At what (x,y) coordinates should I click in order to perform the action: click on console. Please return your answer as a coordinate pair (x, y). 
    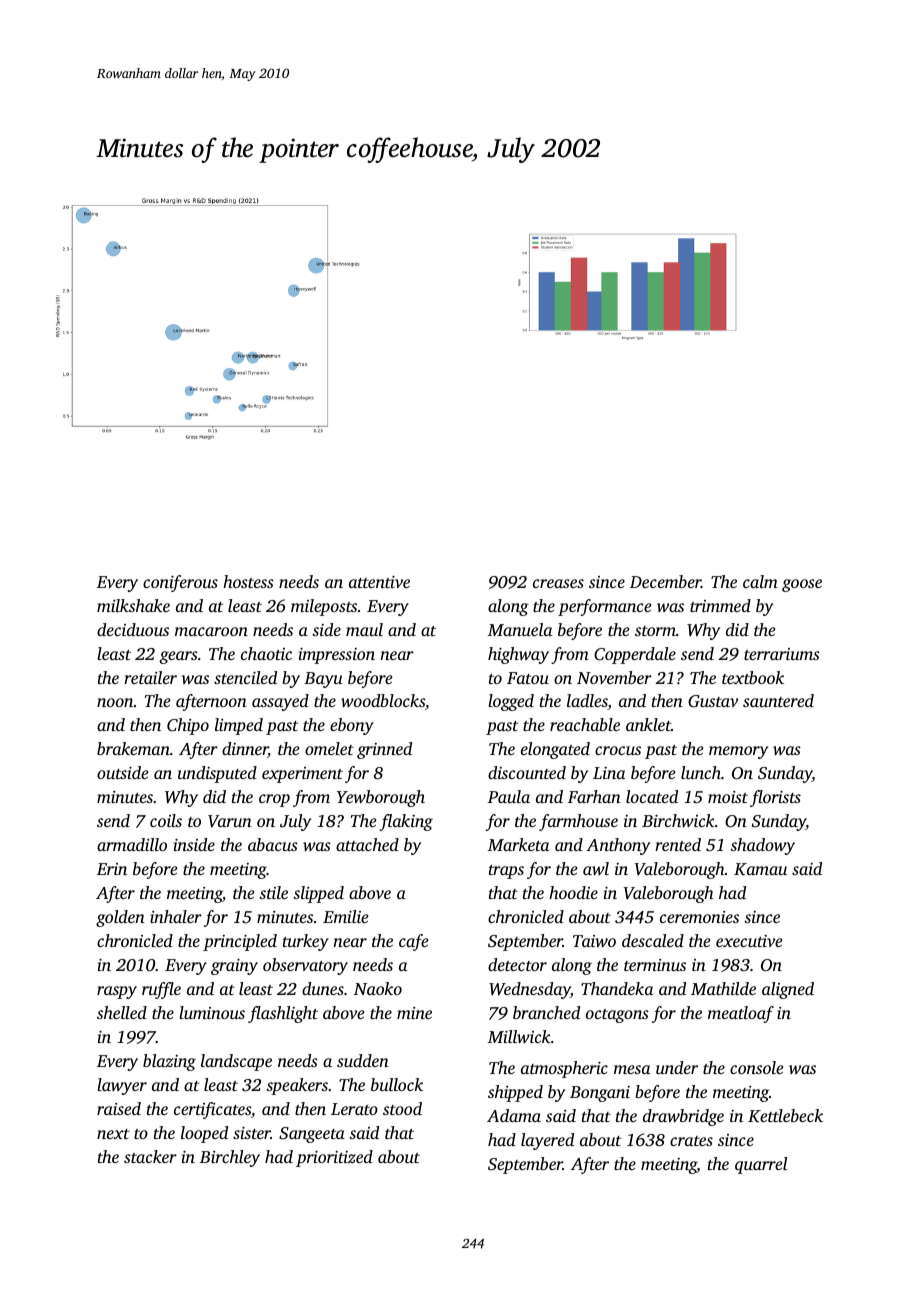
    Looking at the image, I should click on (757, 1067).
